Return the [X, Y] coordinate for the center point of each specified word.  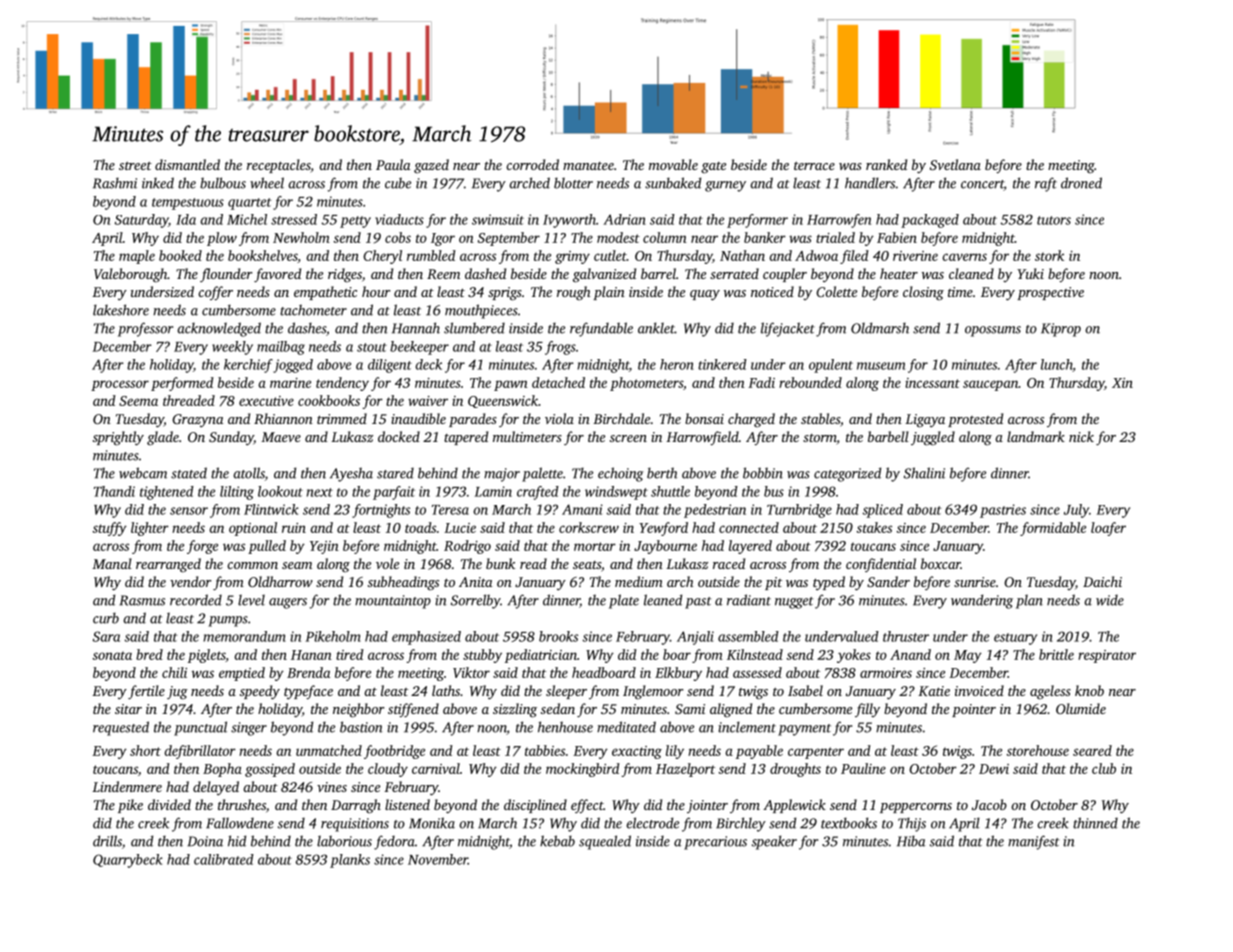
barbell [888, 436]
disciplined [535, 806]
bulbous [223, 183]
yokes [854, 656]
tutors [1054, 220]
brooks [558, 636]
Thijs [912, 824]
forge [202, 547]
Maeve [281, 437]
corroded [532, 164]
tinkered [722, 364]
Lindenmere [127, 786]
